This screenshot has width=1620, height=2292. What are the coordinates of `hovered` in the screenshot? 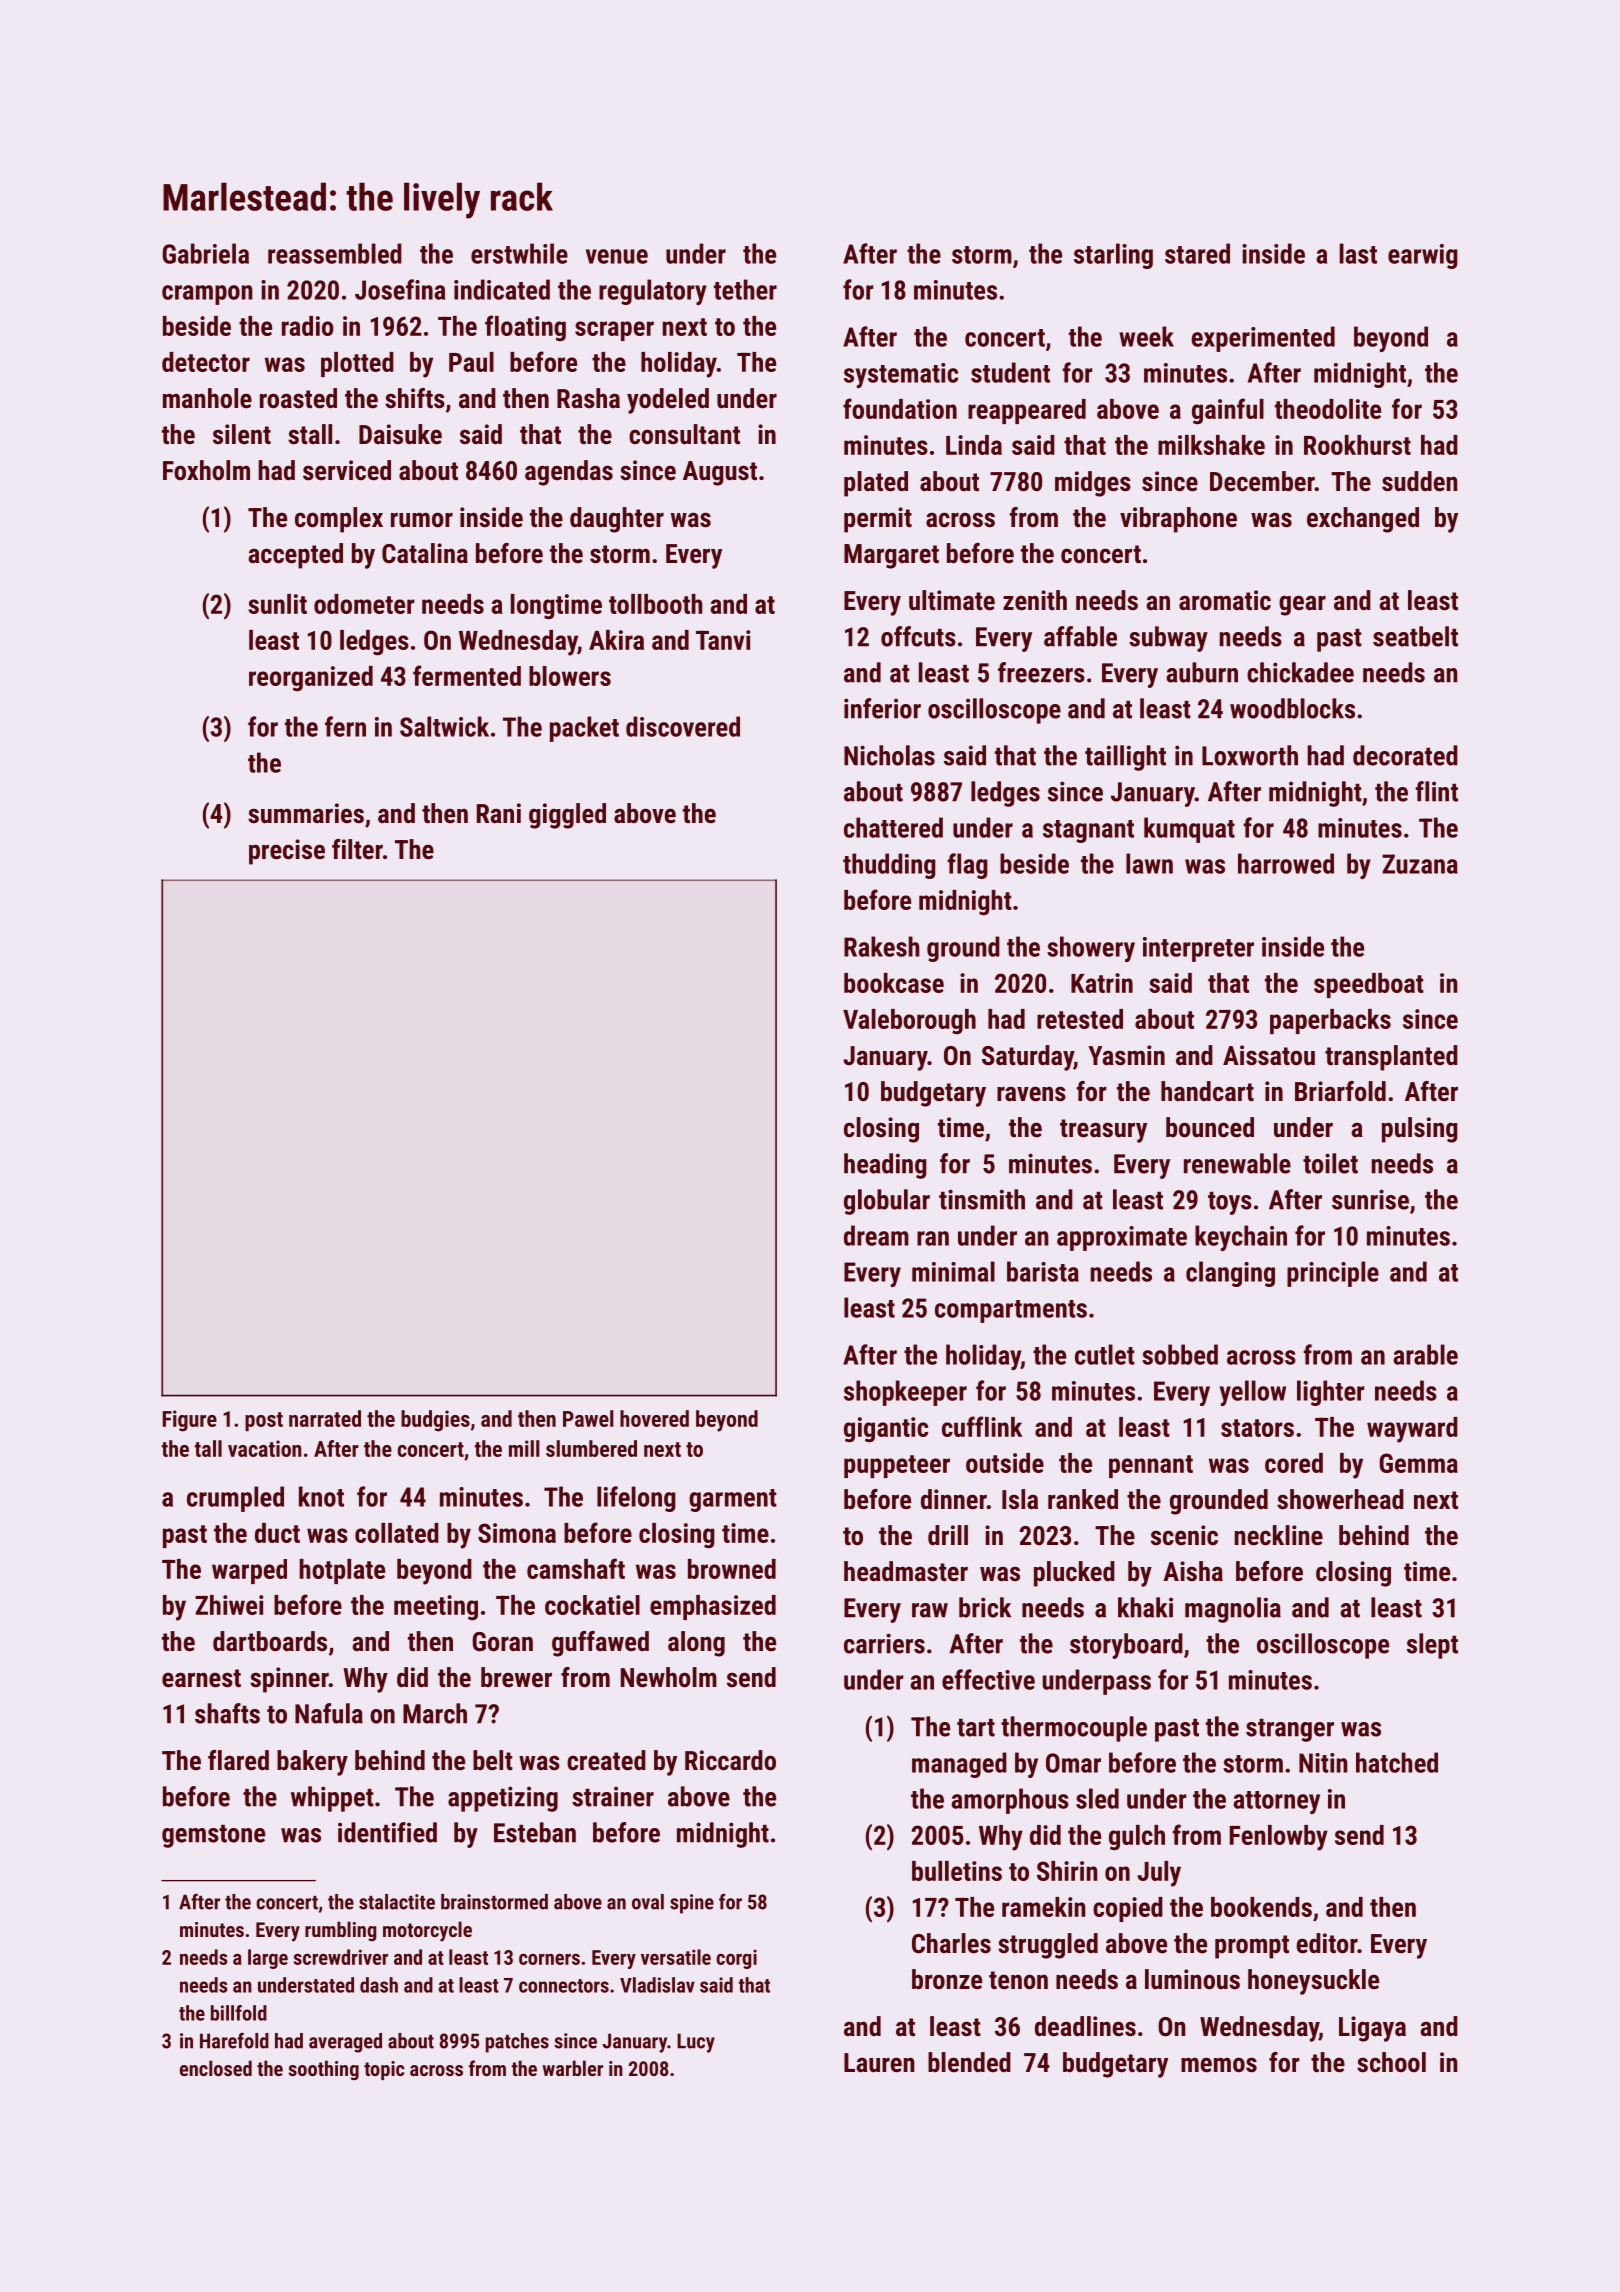 It's located at (654, 1418).
